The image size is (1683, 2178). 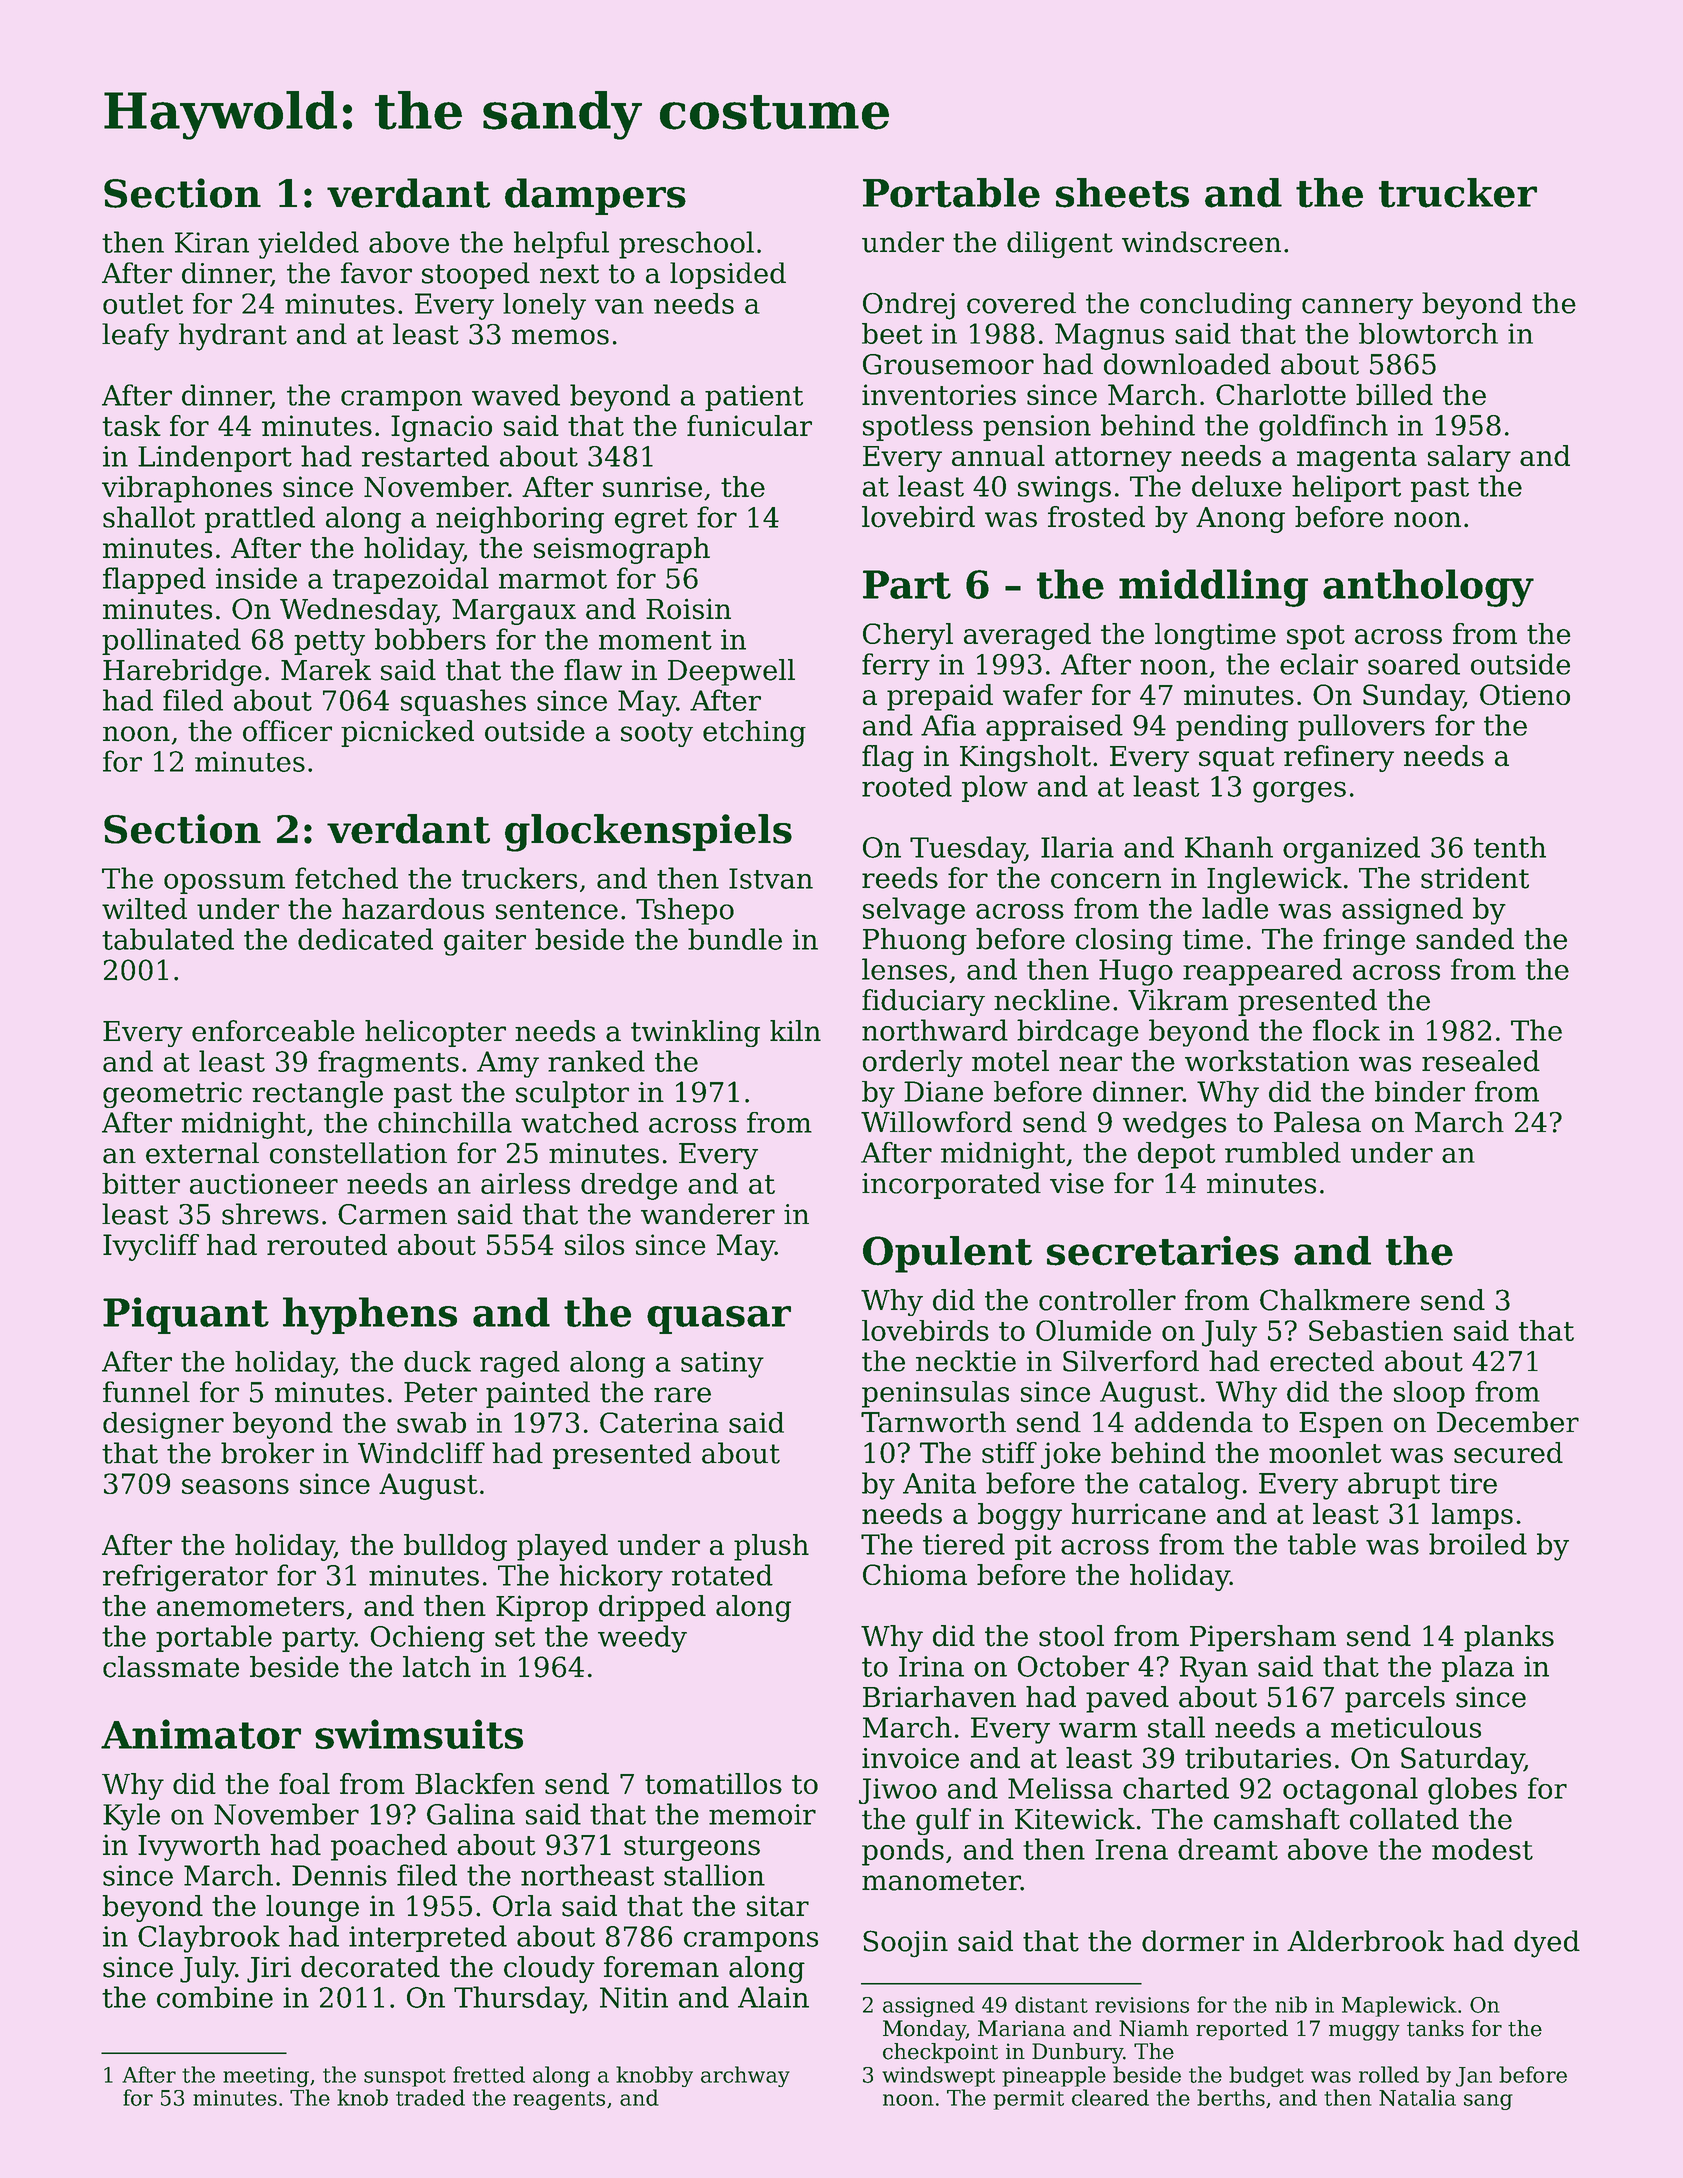 I want to click on dampers, so click(x=595, y=196).
